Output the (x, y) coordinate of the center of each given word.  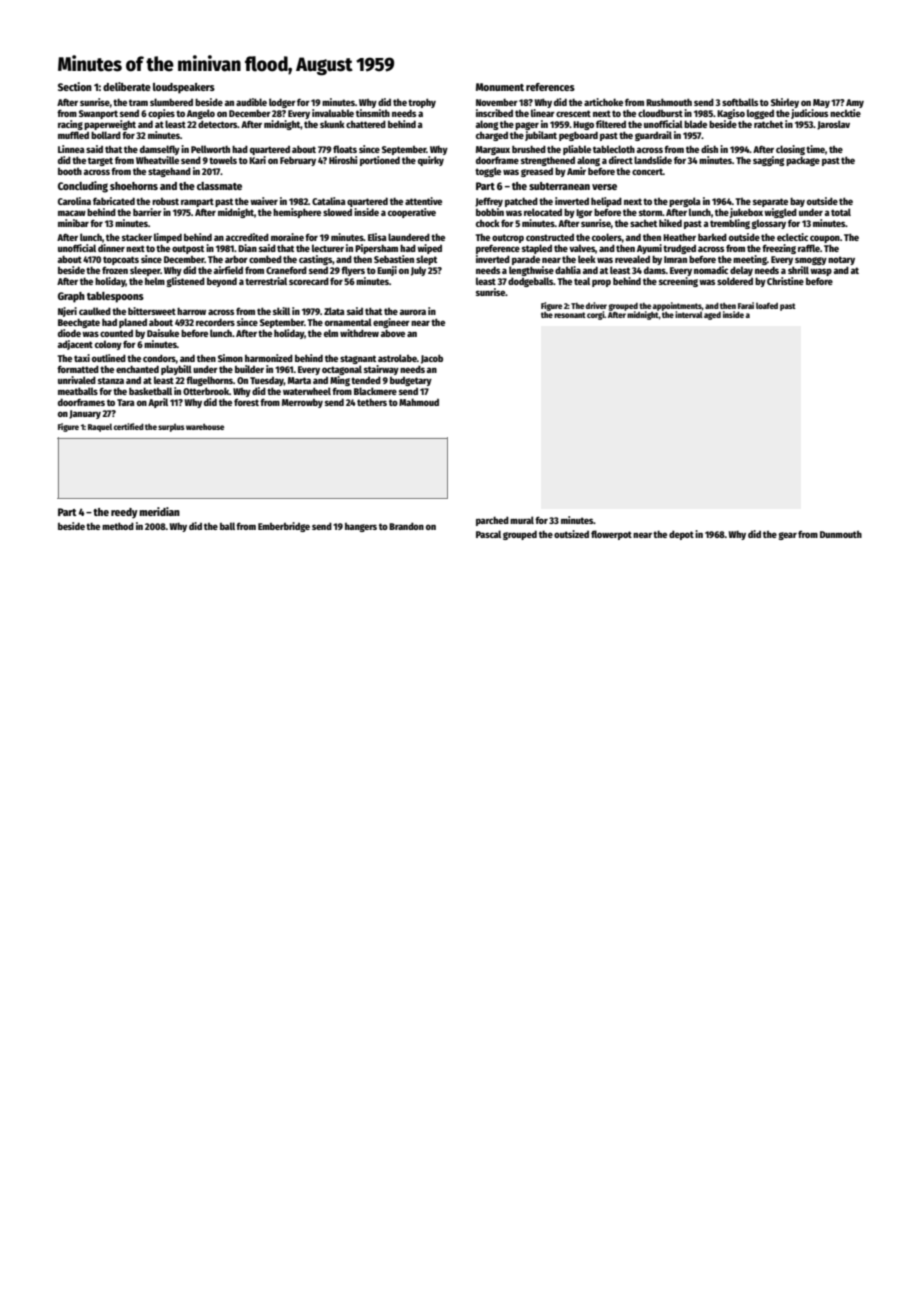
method (118, 526)
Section (75, 86)
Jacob (432, 359)
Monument (500, 87)
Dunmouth (841, 534)
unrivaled (77, 380)
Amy (855, 103)
